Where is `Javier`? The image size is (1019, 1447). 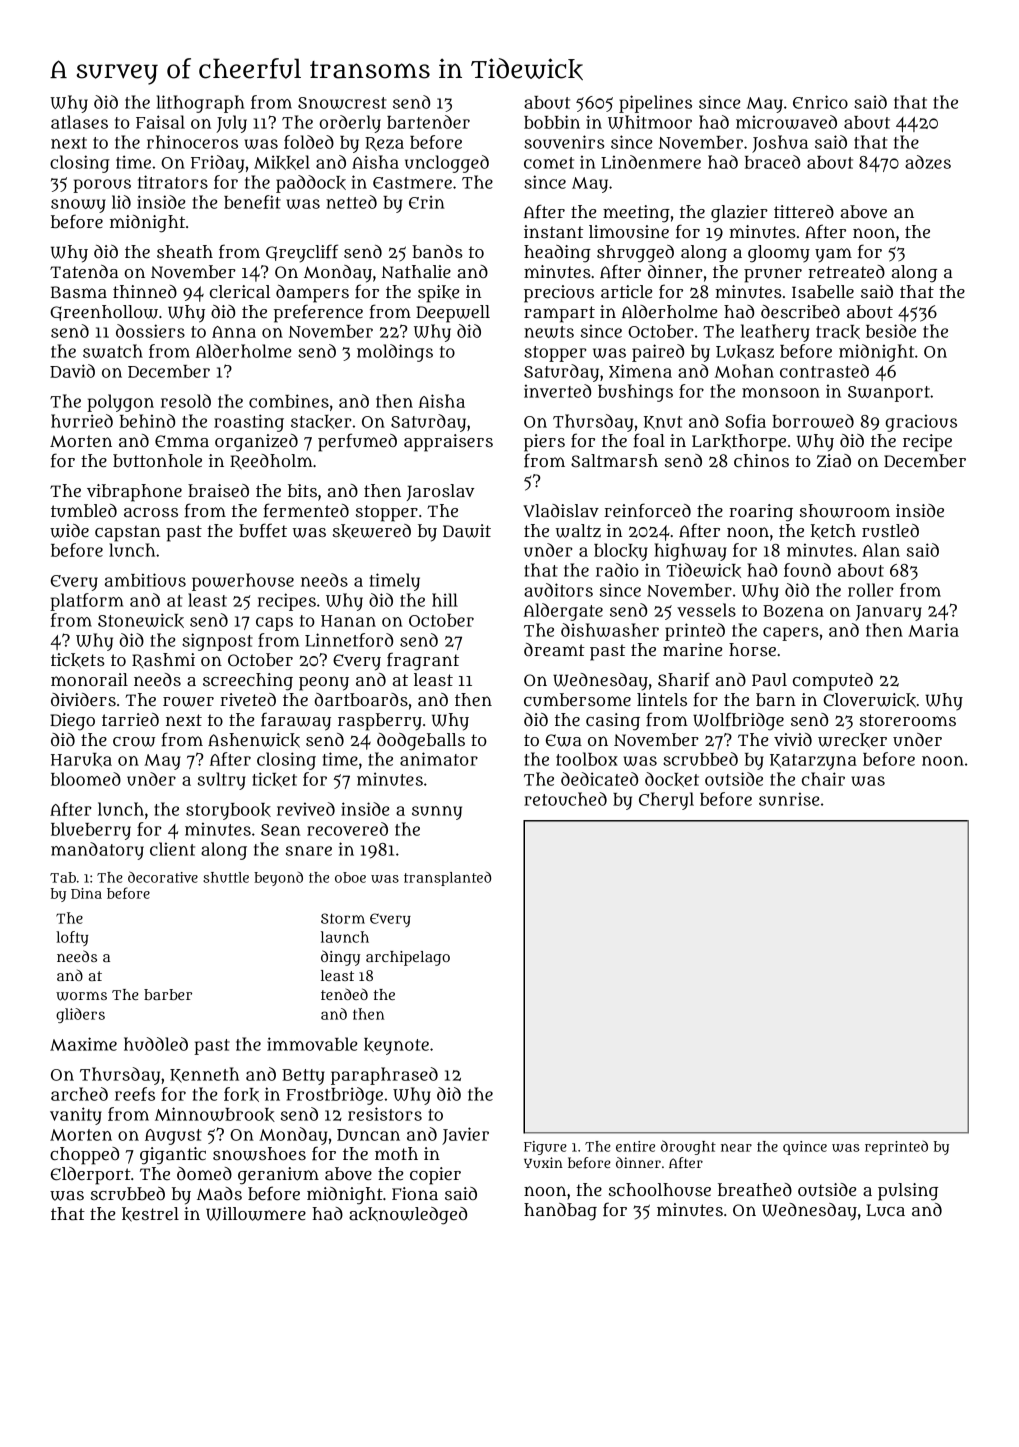 Javier is located at coordinates (465, 1136).
